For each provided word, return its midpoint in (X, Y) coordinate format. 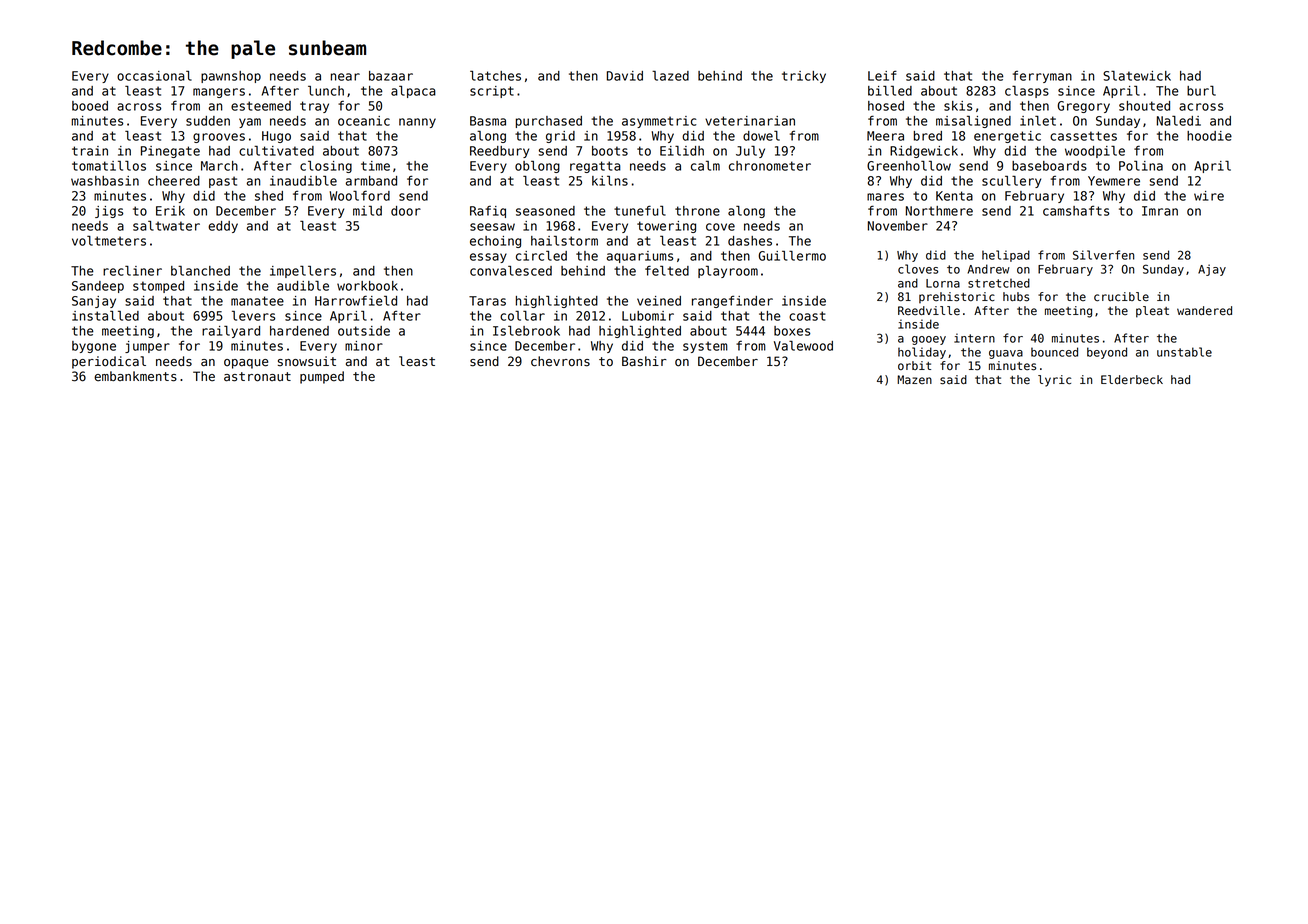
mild (367, 210)
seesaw (492, 227)
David (625, 76)
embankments (135, 376)
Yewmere (1114, 181)
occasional (154, 75)
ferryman (1042, 77)
